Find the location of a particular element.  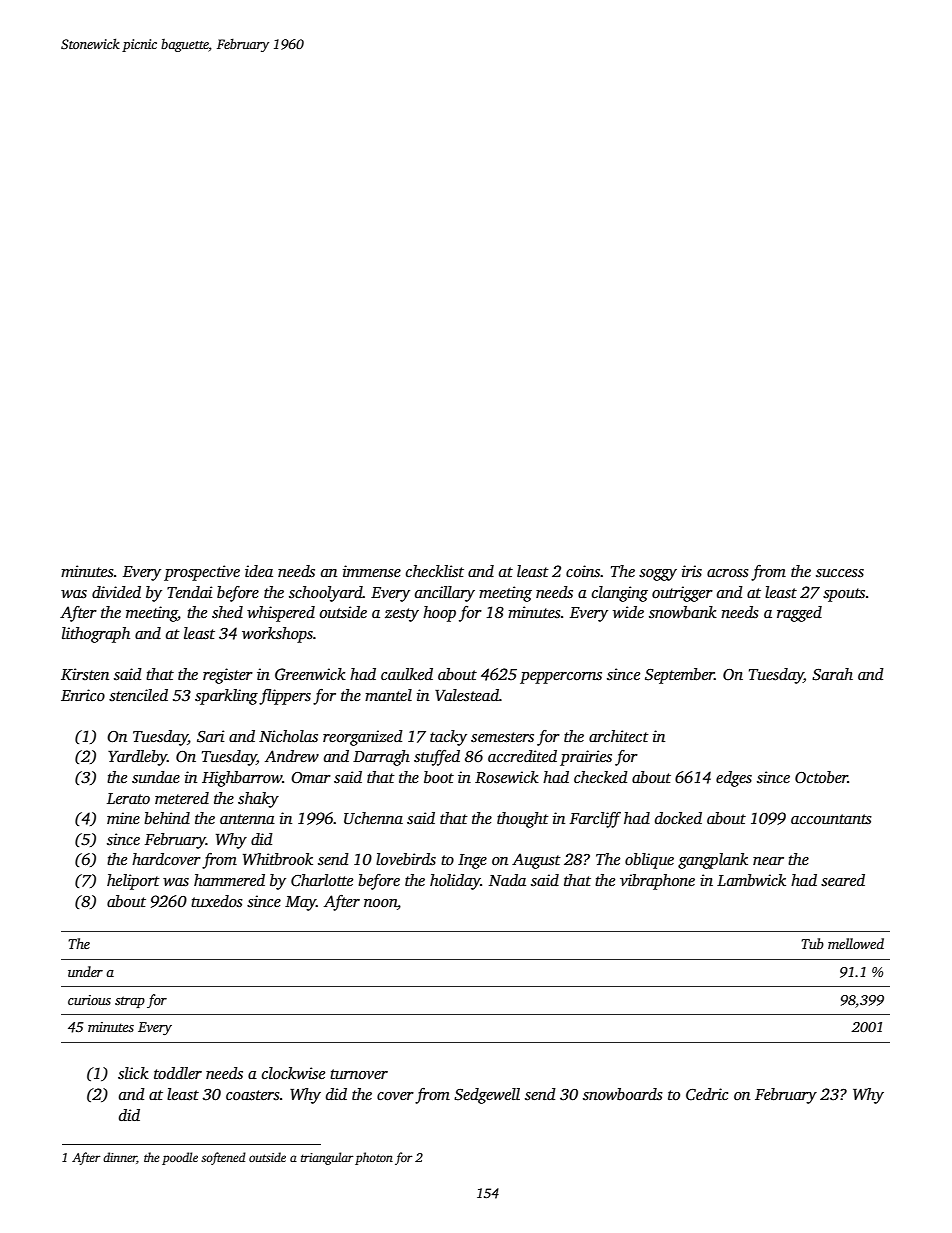

dinner is located at coordinates (120, 1158).
